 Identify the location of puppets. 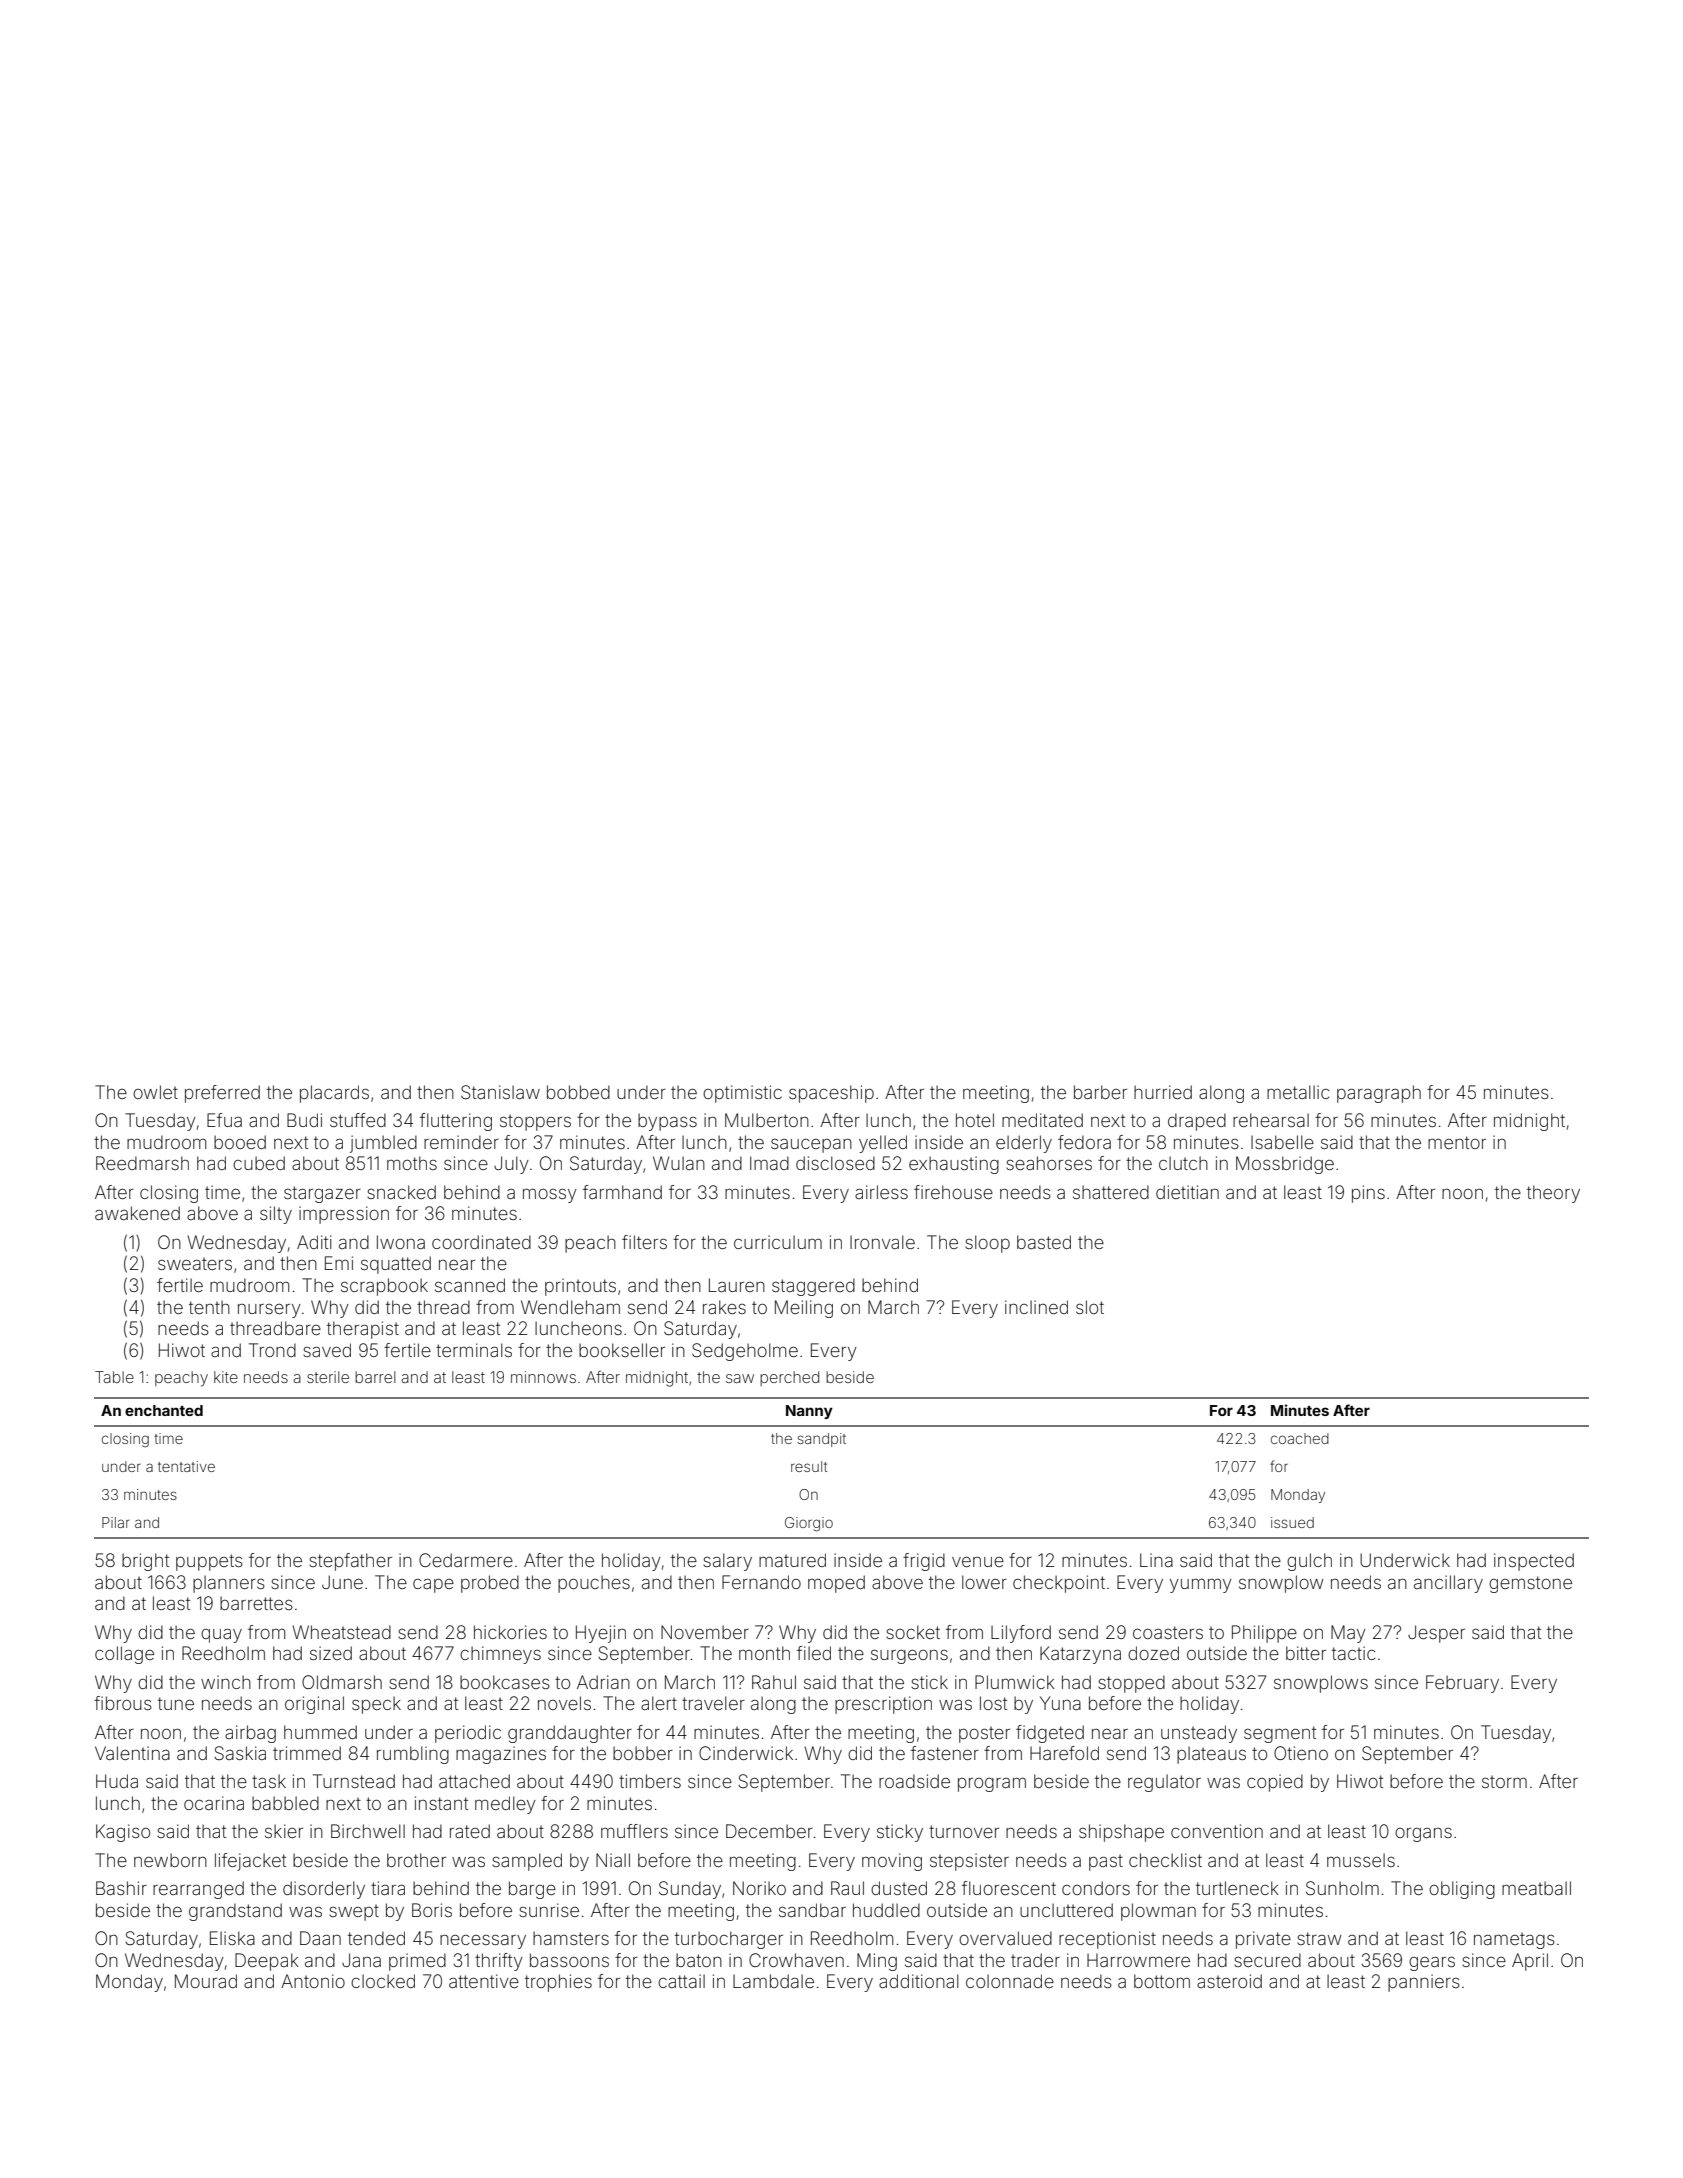
(209, 1562).
